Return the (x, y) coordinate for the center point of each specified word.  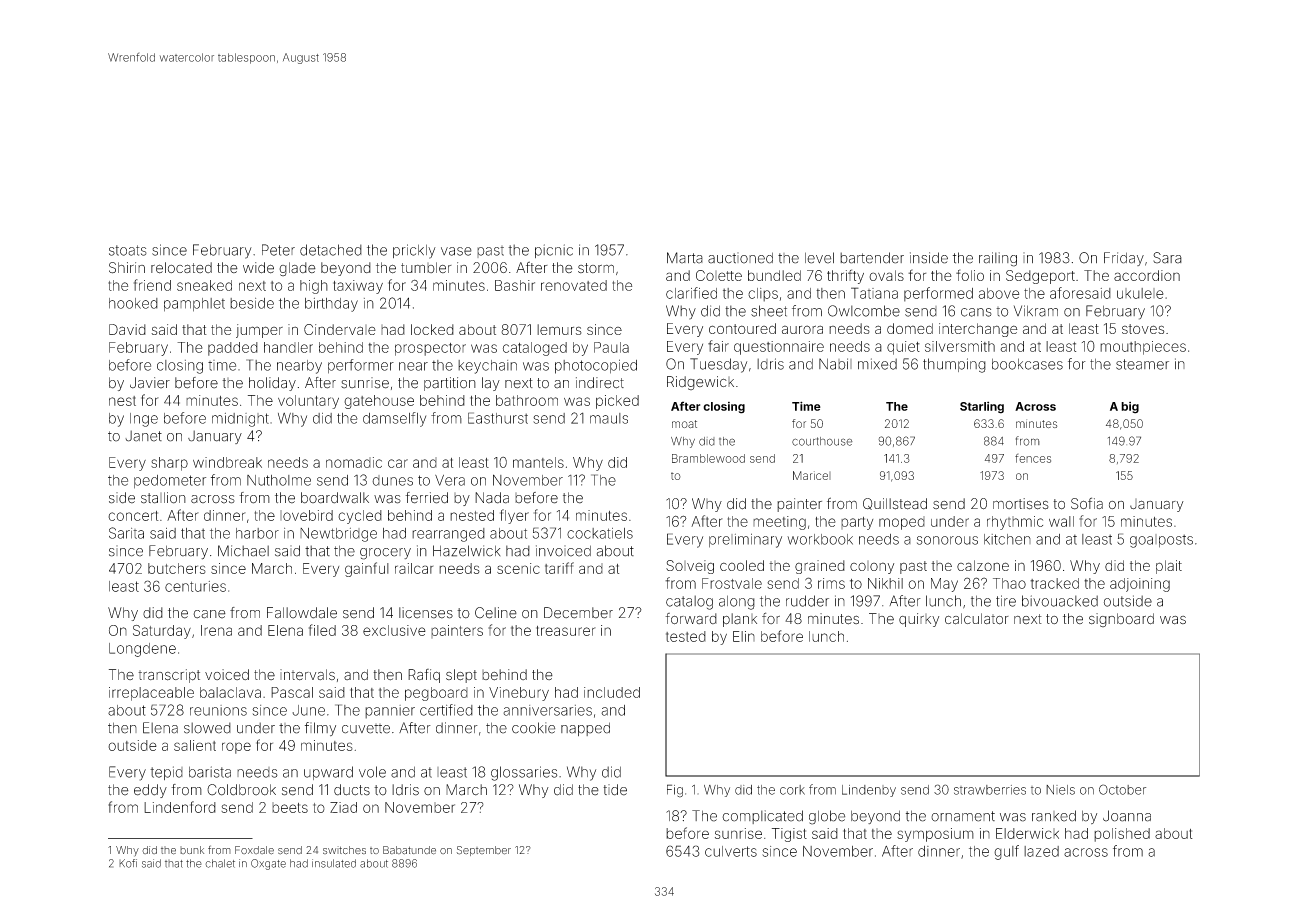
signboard (1121, 620)
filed (322, 630)
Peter (278, 250)
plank (740, 620)
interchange (978, 330)
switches (344, 850)
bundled (774, 275)
